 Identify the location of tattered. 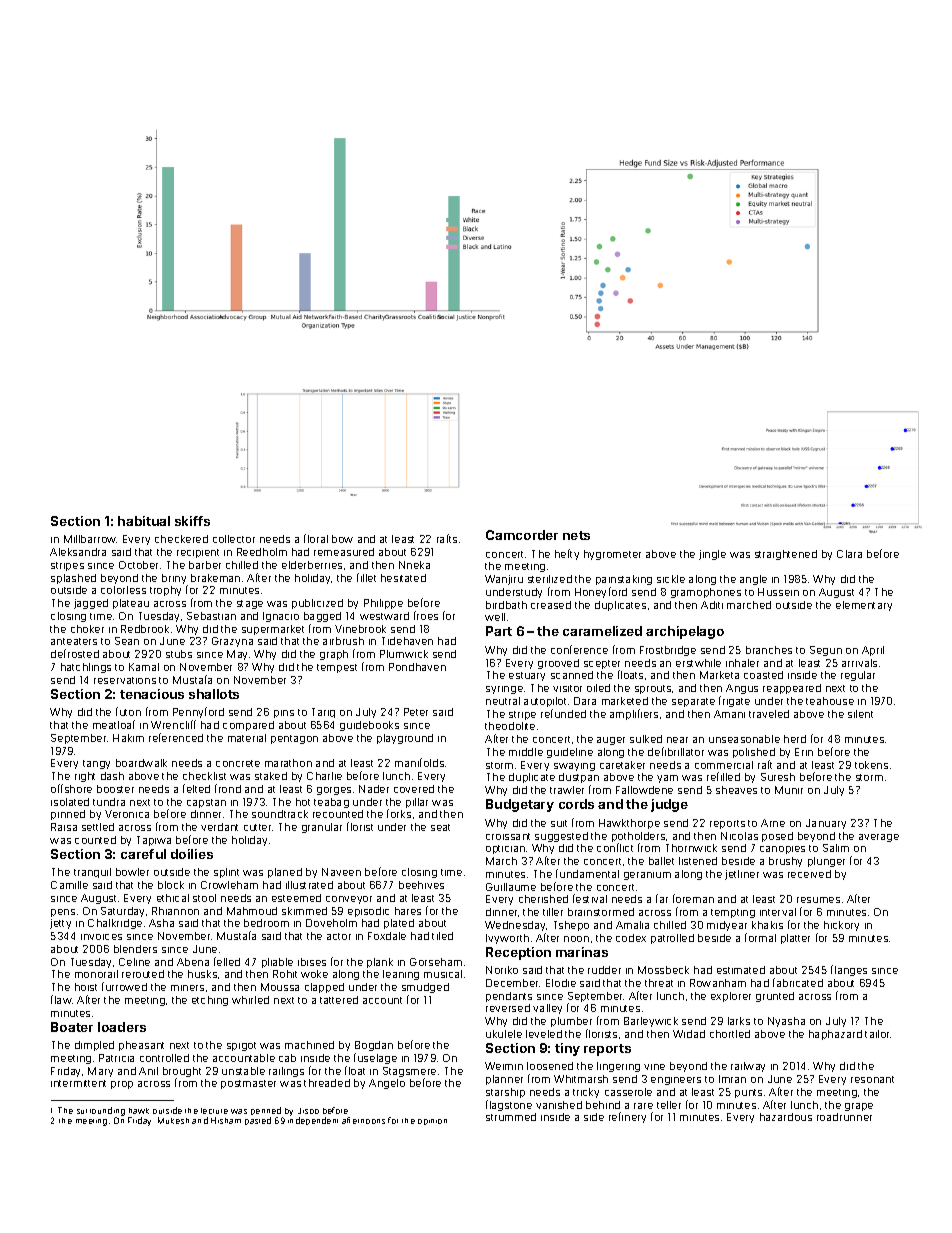
(339, 1000).
